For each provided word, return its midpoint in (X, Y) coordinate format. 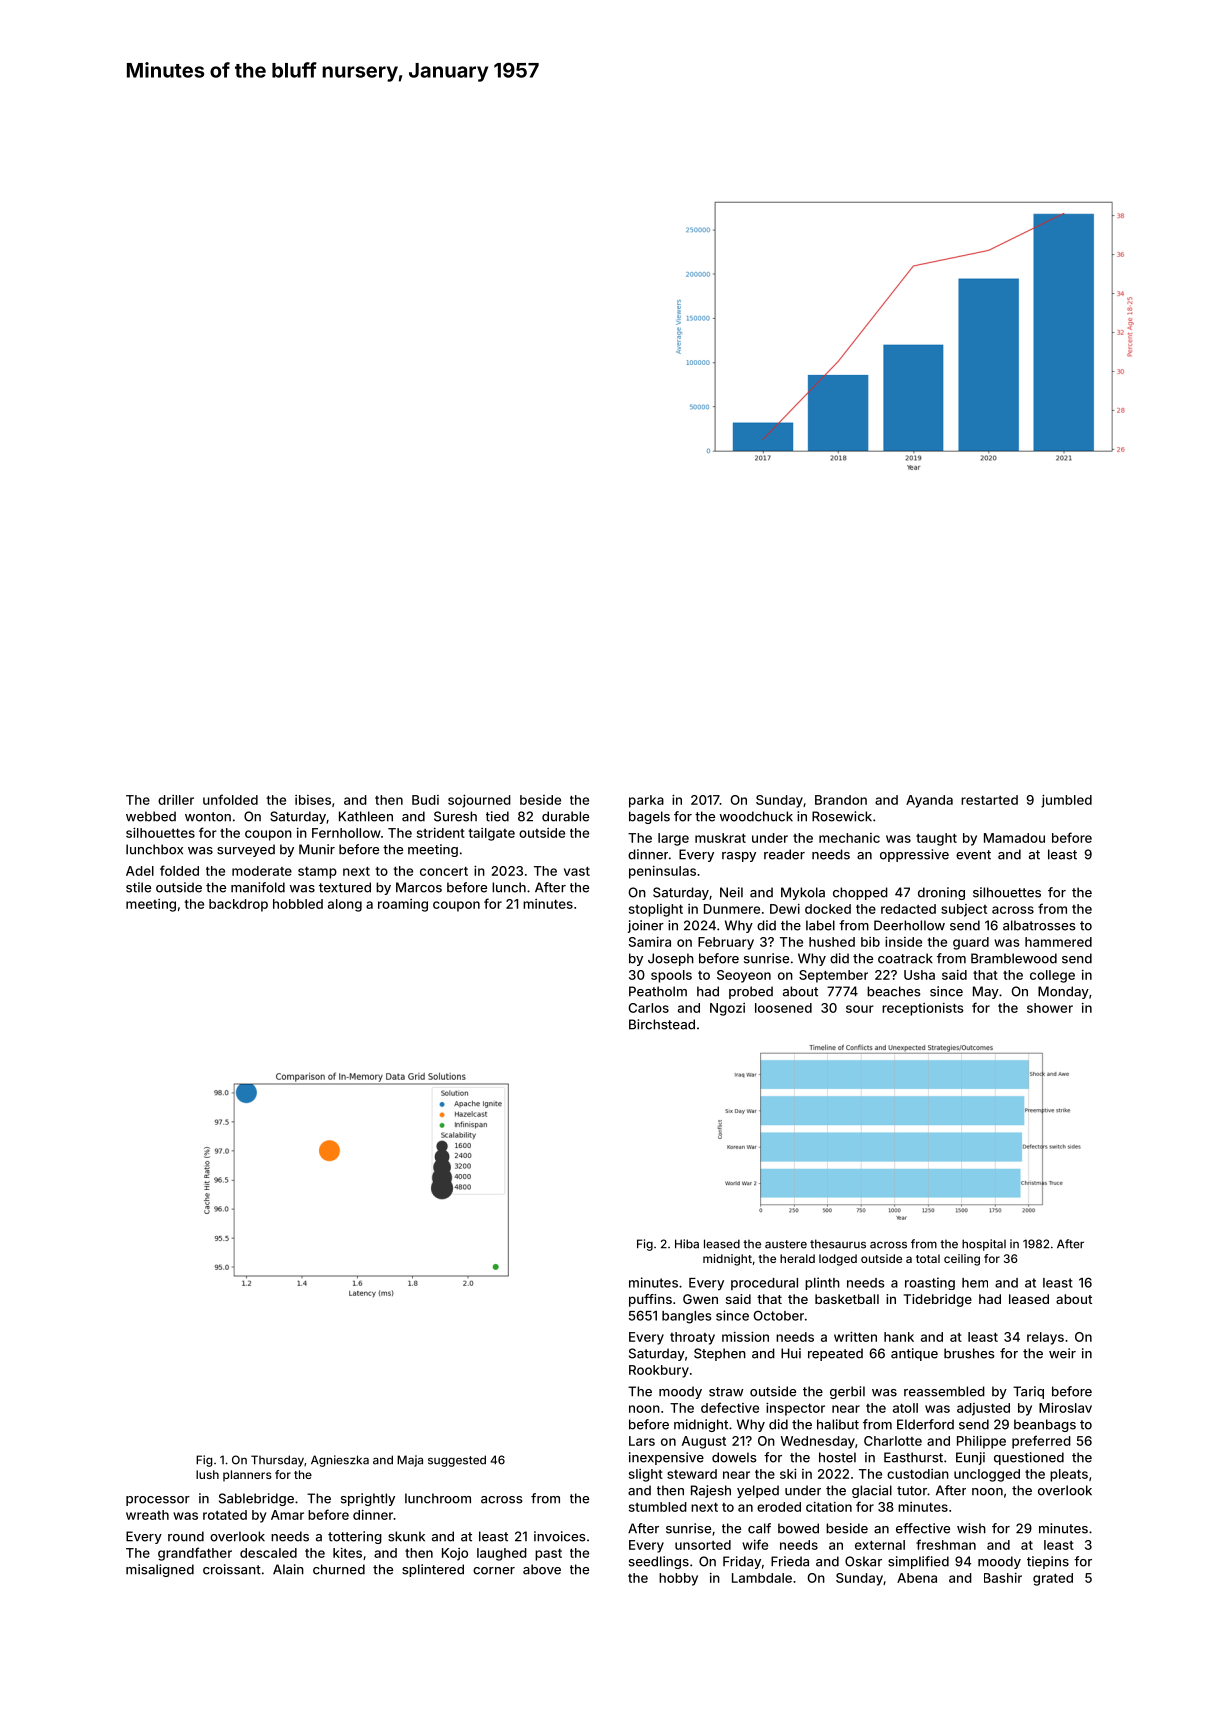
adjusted (983, 1409)
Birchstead (662, 1024)
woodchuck (756, 816)
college (1052, 976)
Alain (288, 1569)
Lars (642, 1441)
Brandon (841, 800)
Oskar (863, 1561)
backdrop (238, 905)
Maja (410, 1461)
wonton (208, 817)
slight (646, 1475)
